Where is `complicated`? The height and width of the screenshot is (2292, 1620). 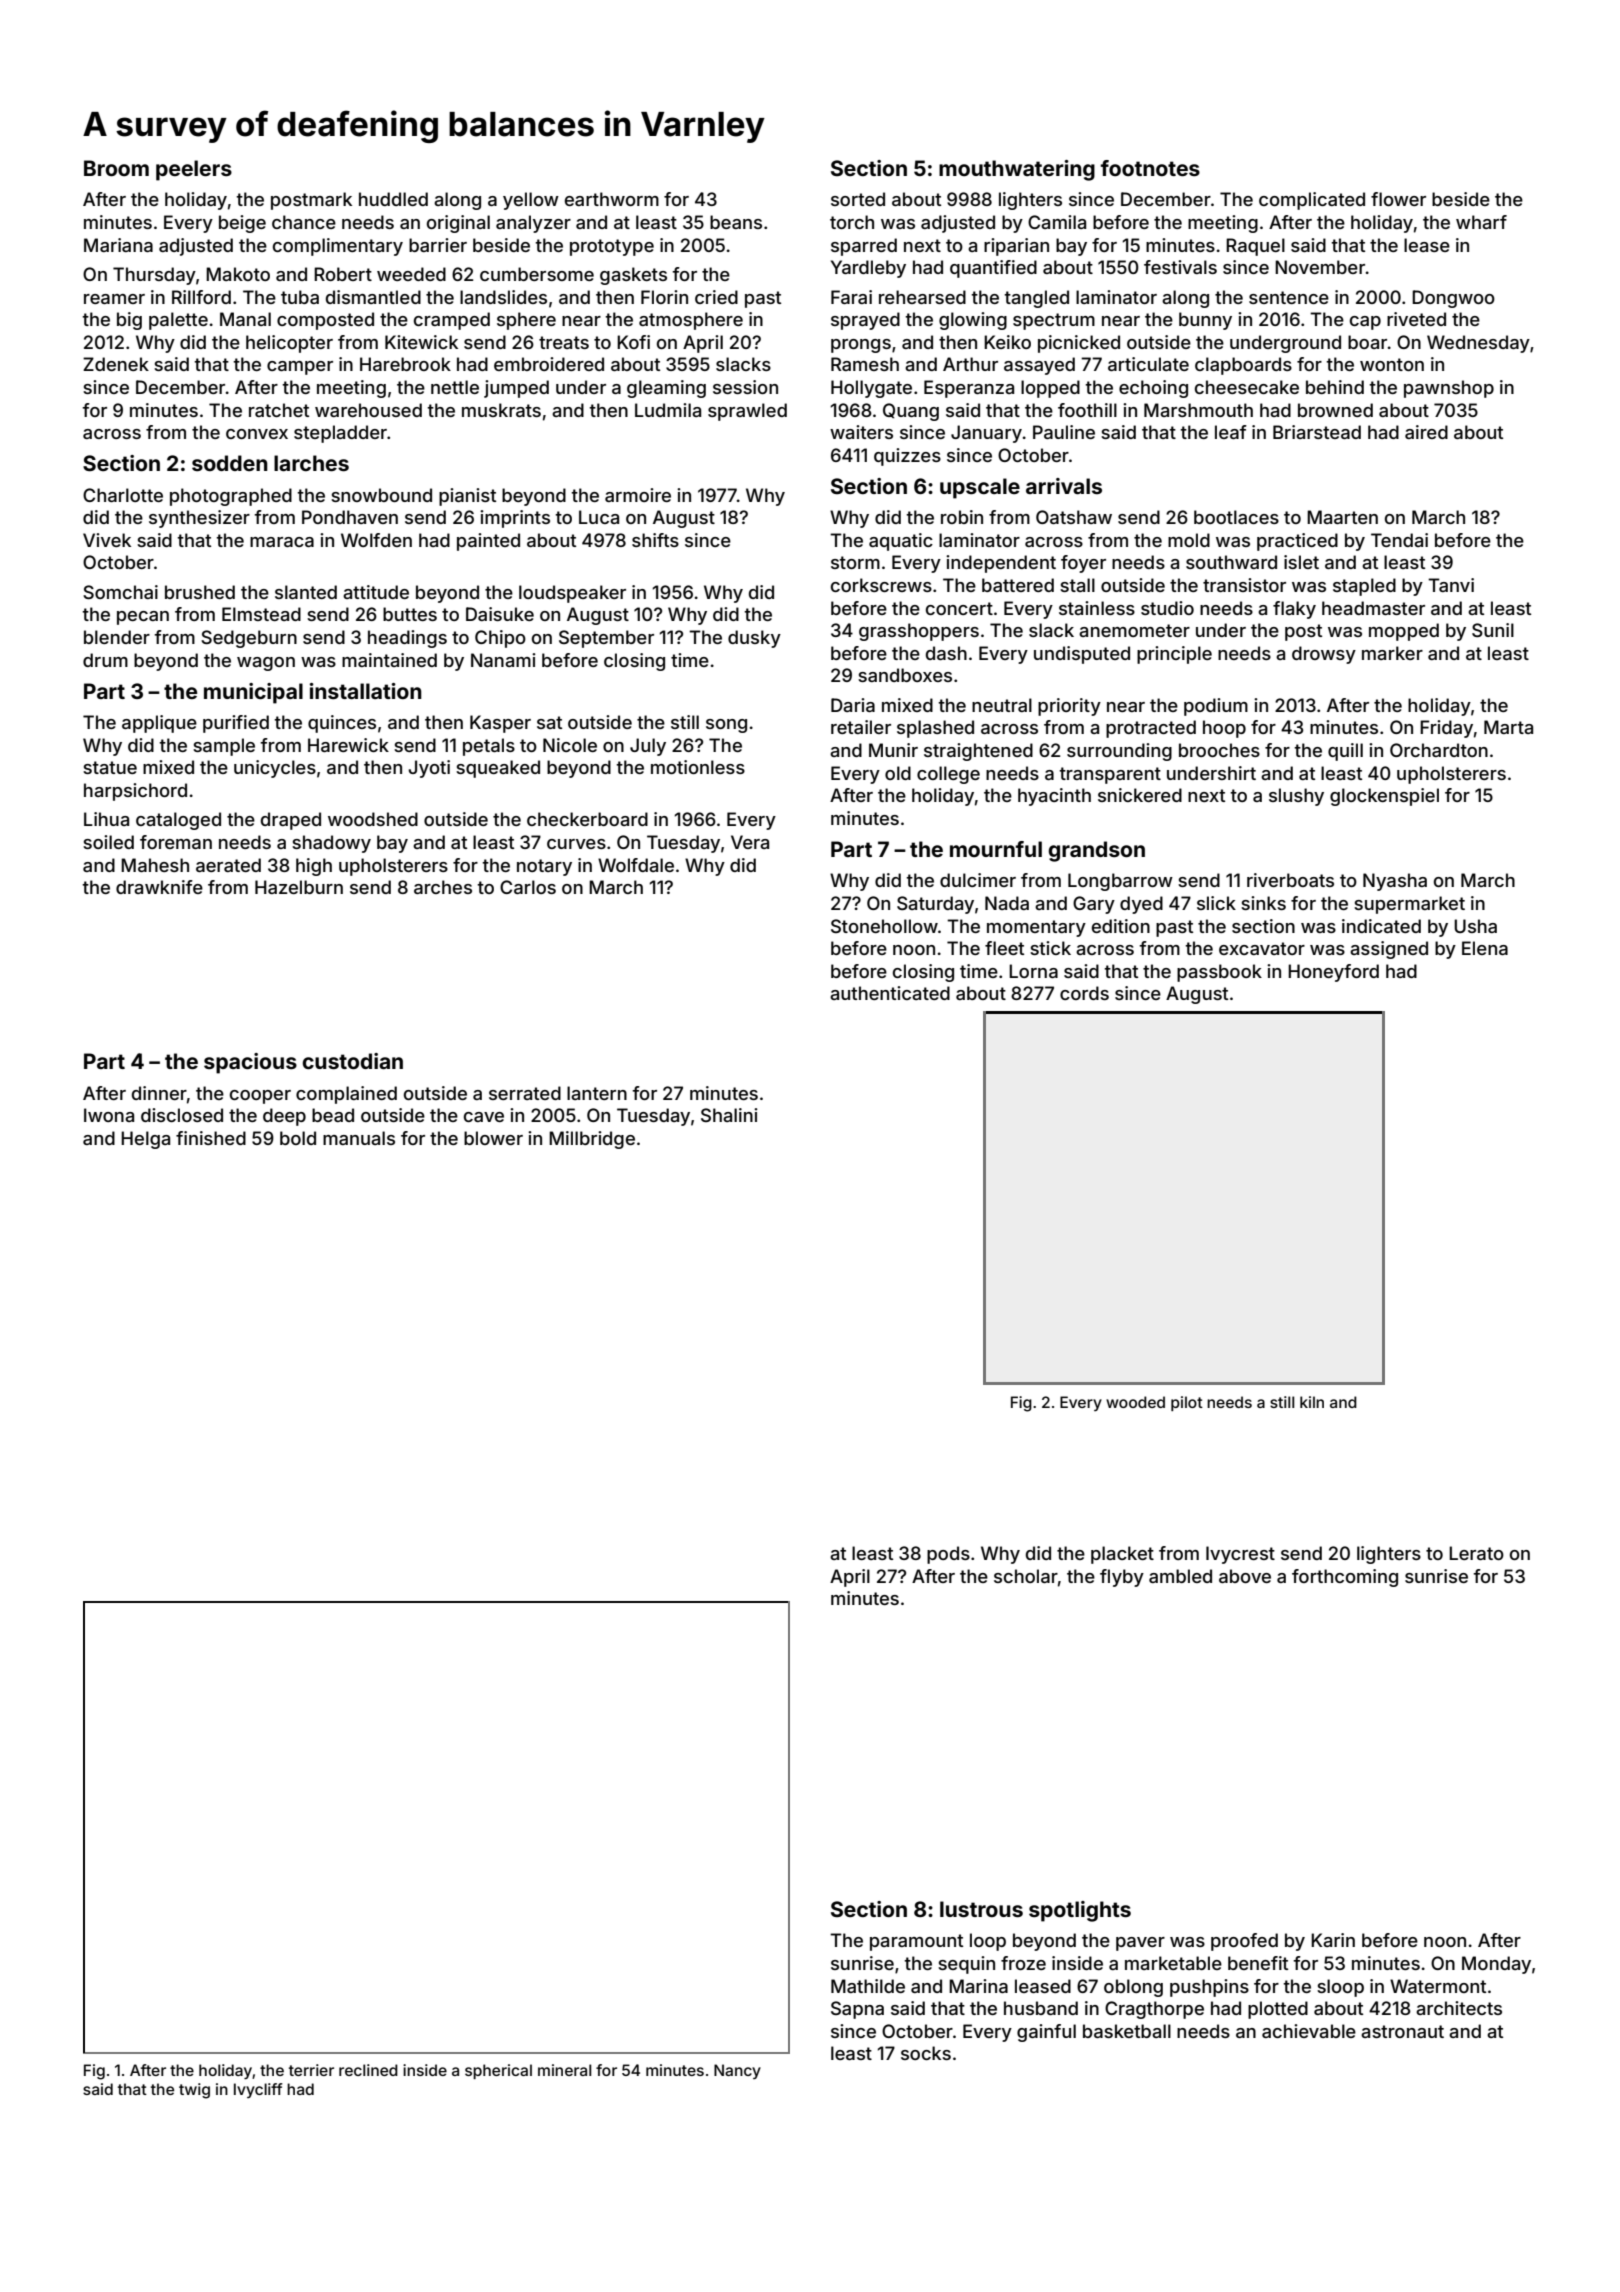 complicated is located at coordinates (1312, 201).
